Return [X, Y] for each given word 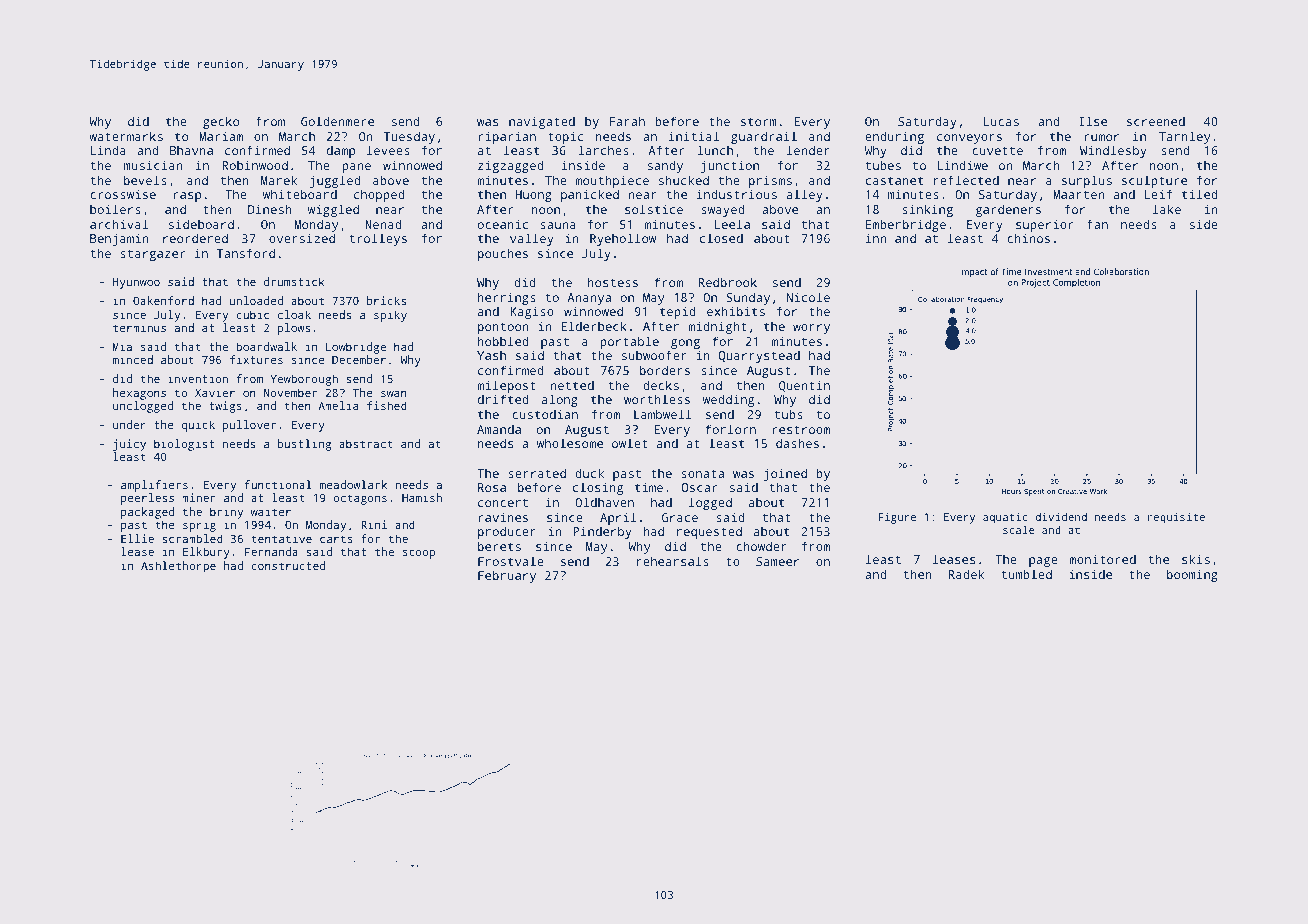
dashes [797, 443]
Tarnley [1184, 137]
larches [603, 150]
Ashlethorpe [178, 567]
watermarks [126, 136]
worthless [657, 399]
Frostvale [511, 561]
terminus [139, 327]
